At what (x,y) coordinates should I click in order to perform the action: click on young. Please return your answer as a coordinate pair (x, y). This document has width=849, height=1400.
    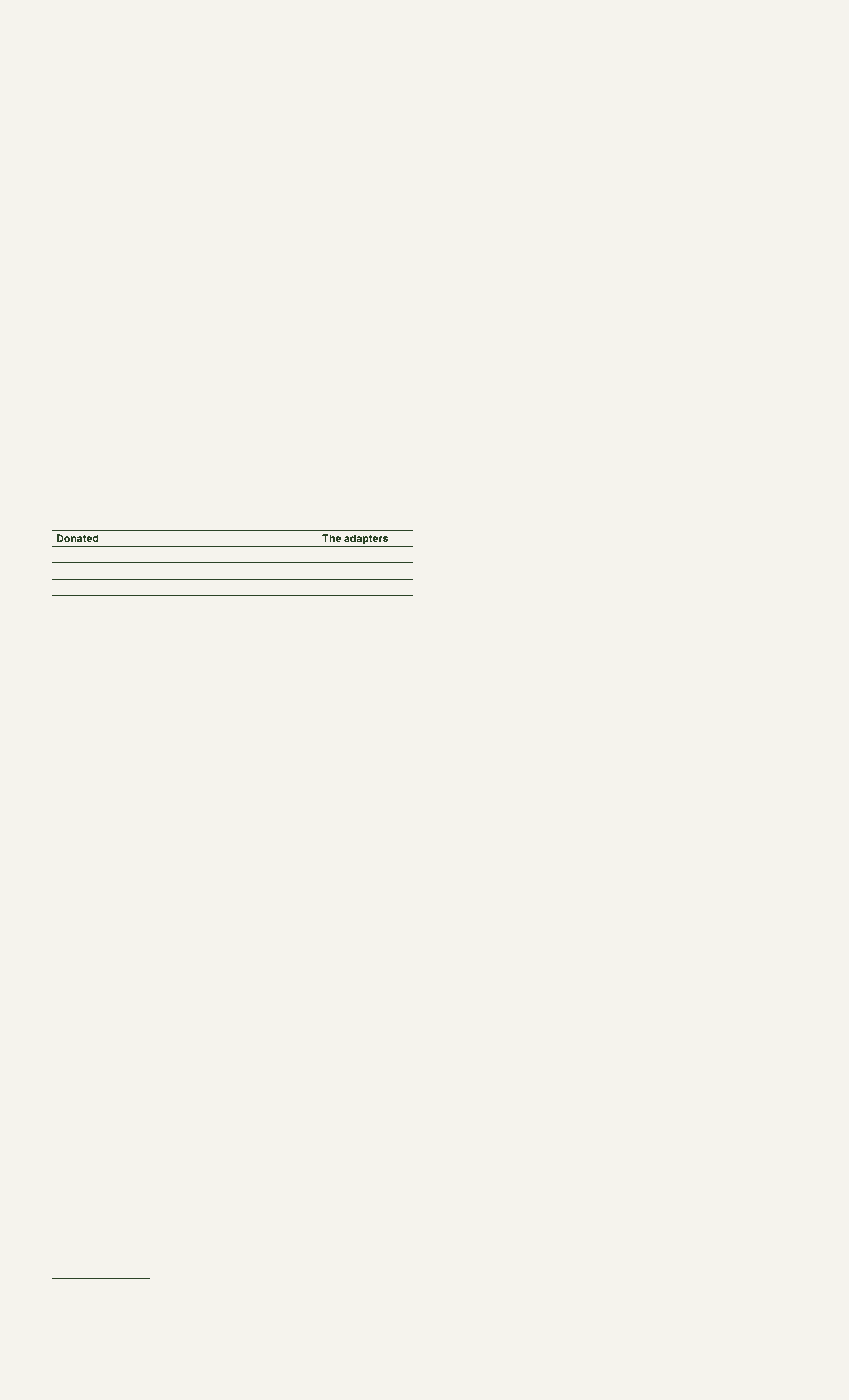
    Looking at the image, I should click on (554, 60).
